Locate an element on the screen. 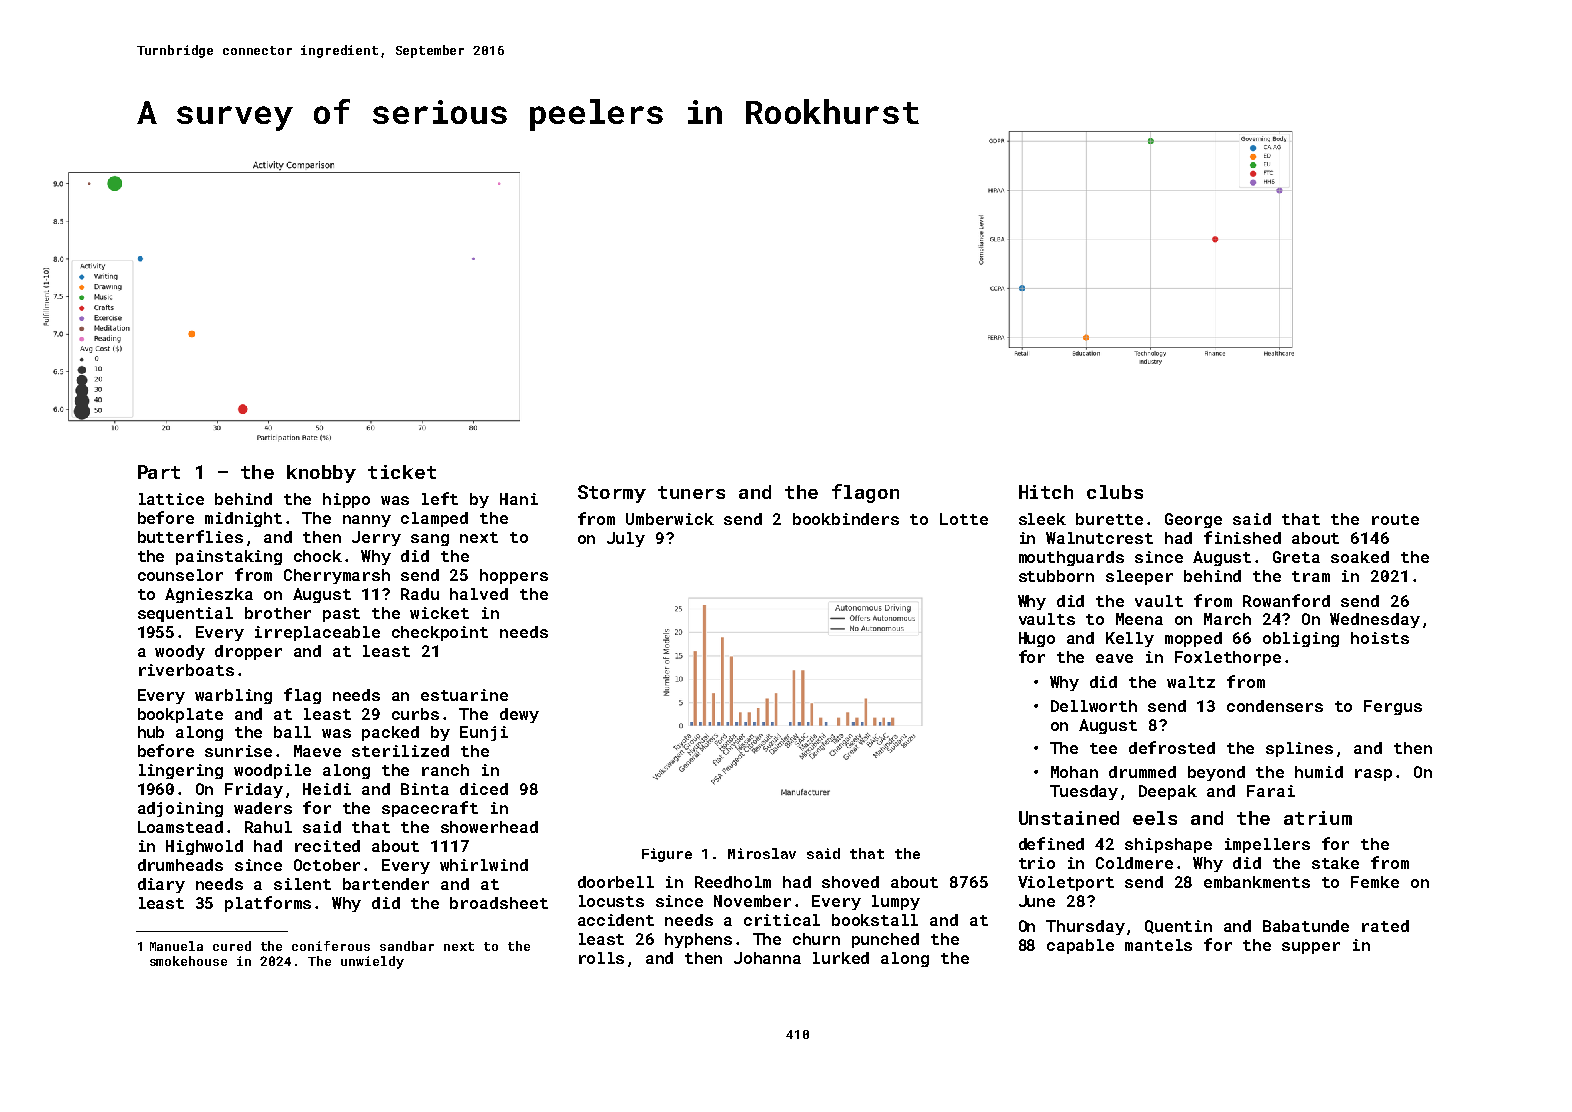  Lotte is located at coordinates (964, 519).
